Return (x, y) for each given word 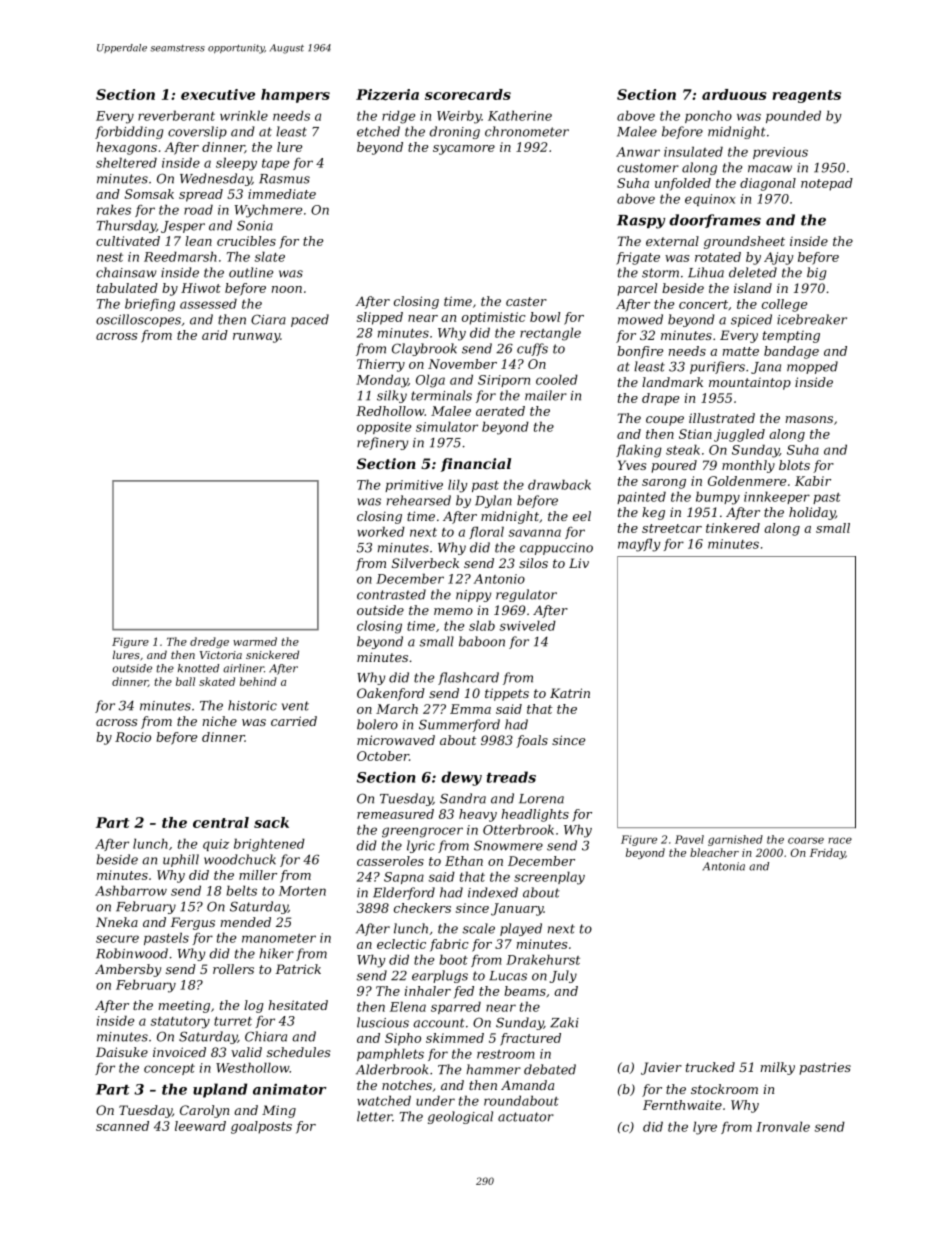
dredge (209, 642)
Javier (661, 1068)
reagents (806, 96)
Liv (579, 563)
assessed (208, 303)
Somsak (149, 194)
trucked (710, 1067)
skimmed (455, 1038)
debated (550, 1069)
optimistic (494, 318)
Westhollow (253, 1067)
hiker (277, 953)
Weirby (459, 117)
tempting (791, 337)
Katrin (570, 693)
